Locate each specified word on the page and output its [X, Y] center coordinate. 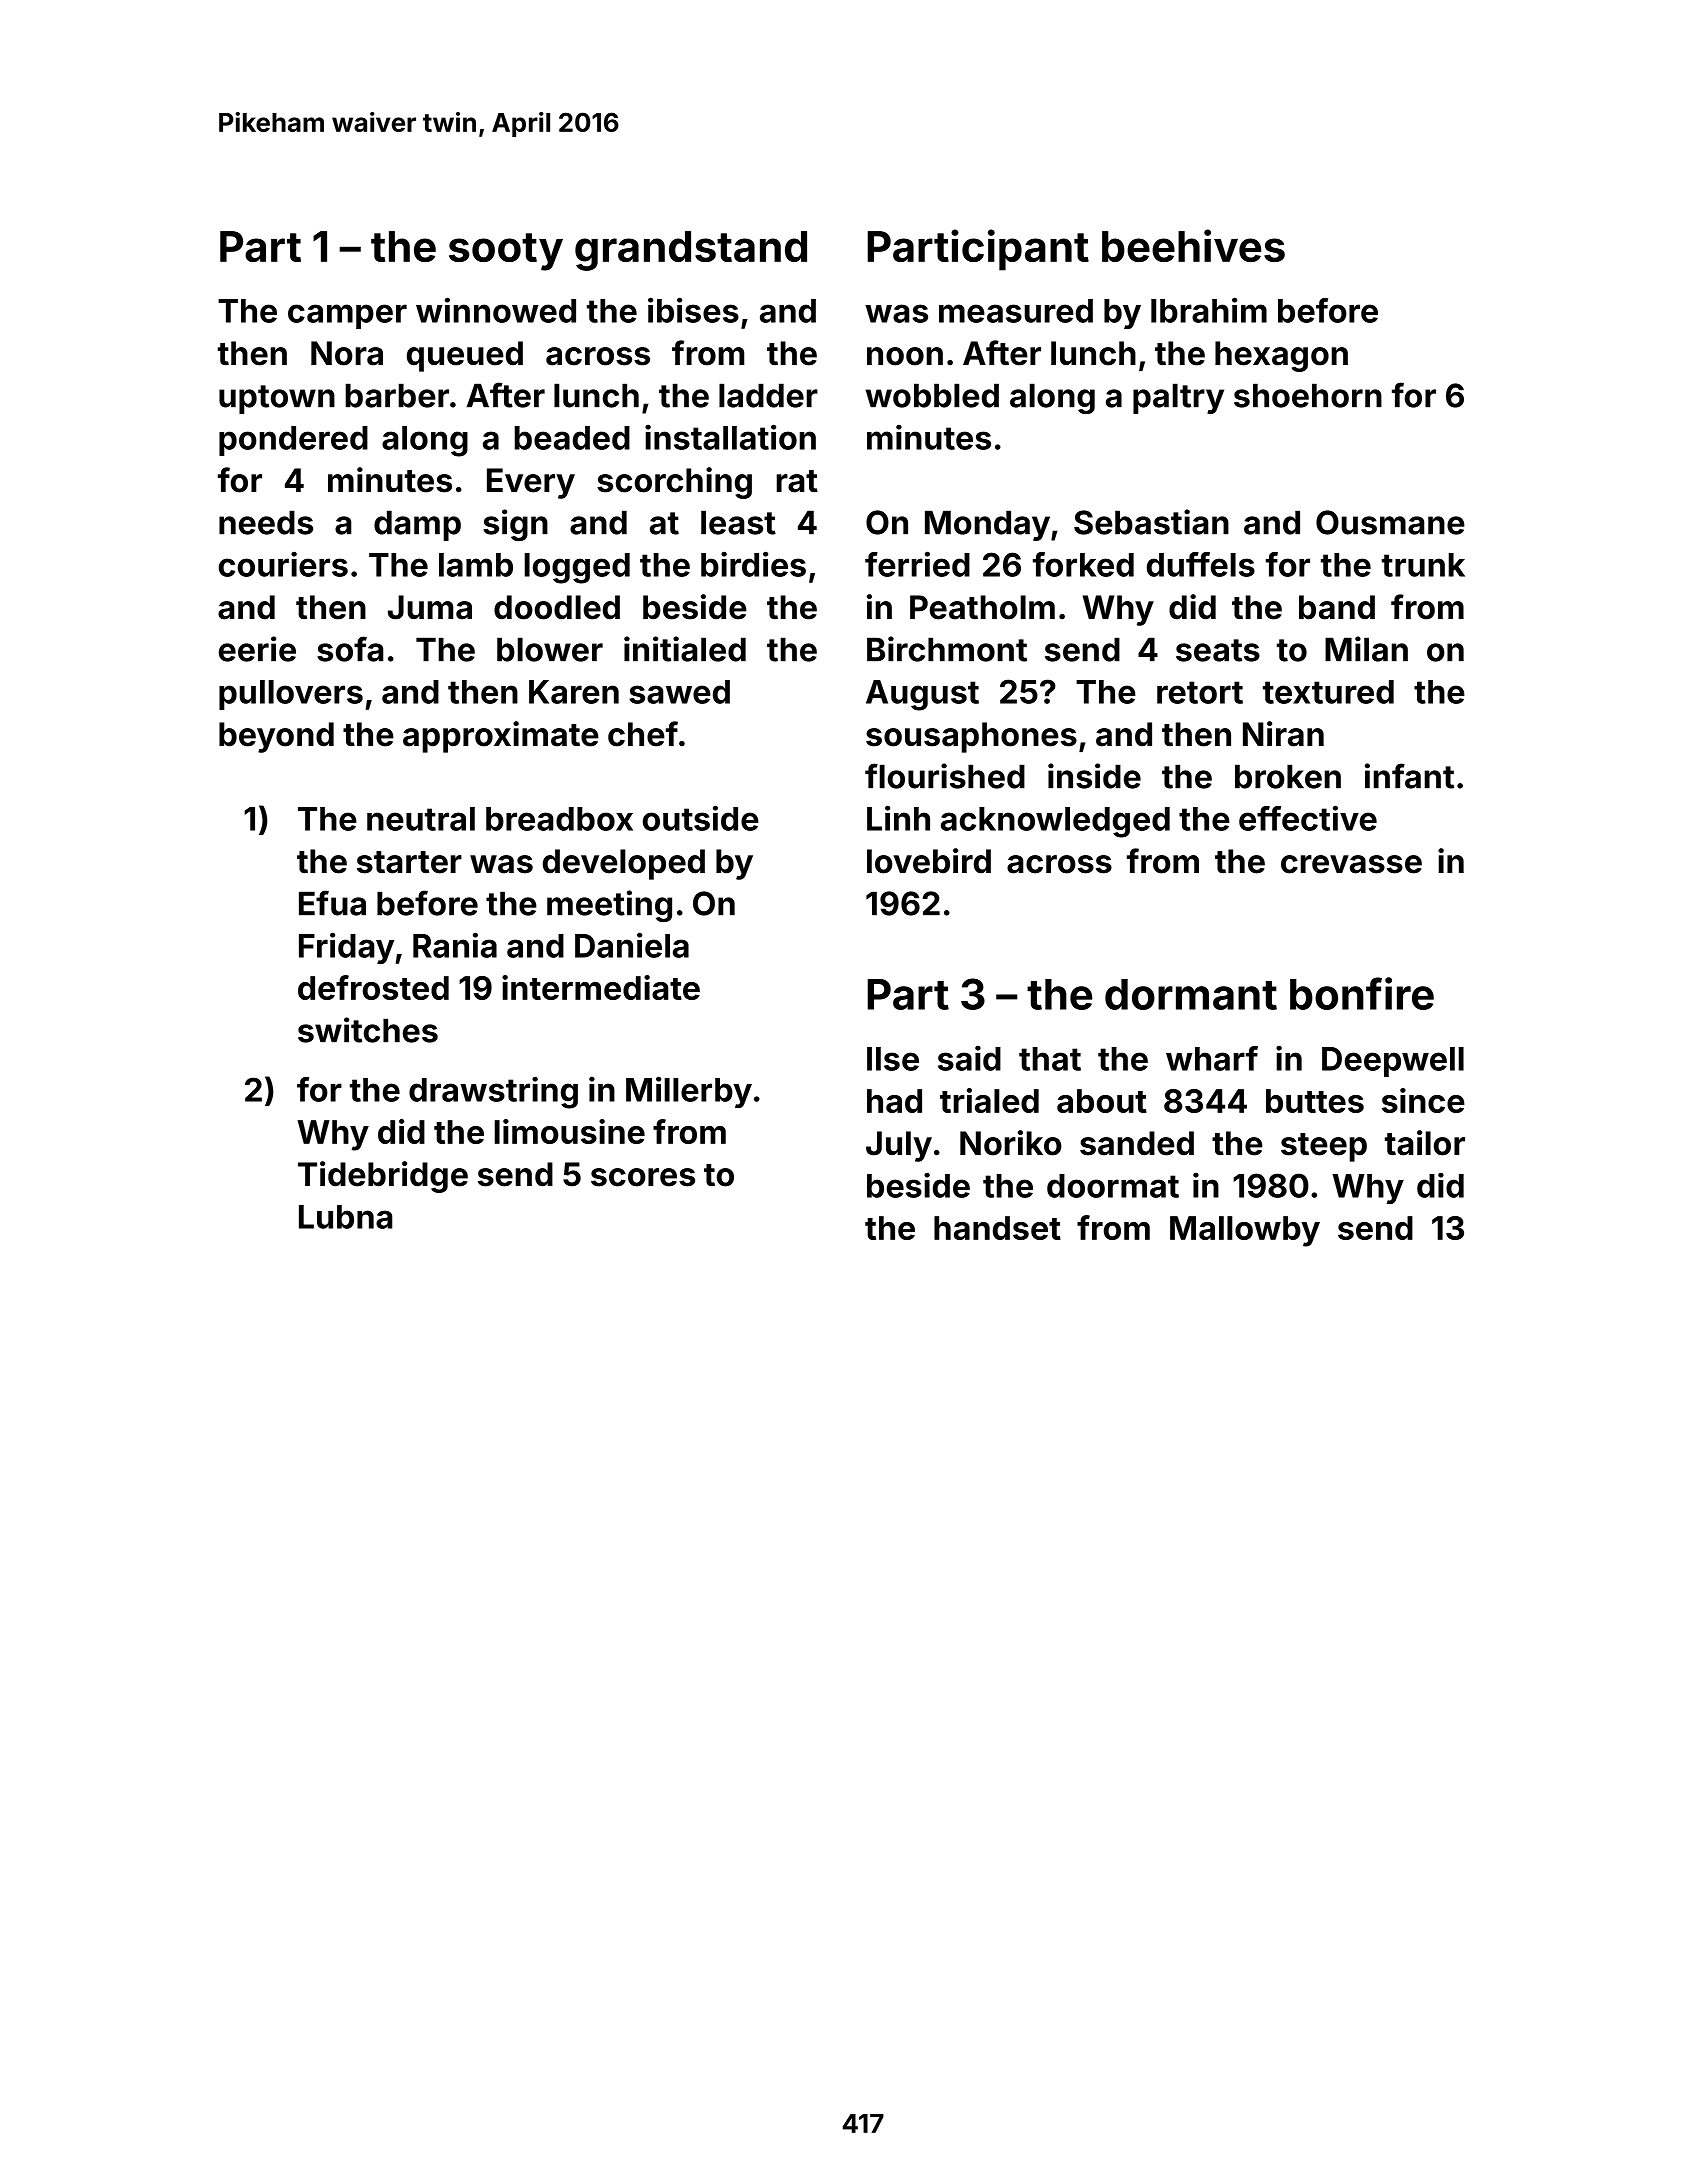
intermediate [601, 987]
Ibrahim [1209, 310]
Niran [1283, 734]
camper [347, 316]
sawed [679, 692]
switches [368, 1030]
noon [905, 356]
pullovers [291, 695]
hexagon [1281, 356]
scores [643, 1177]
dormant [1191, 994]
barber [397, 395]
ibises [693, 310]
